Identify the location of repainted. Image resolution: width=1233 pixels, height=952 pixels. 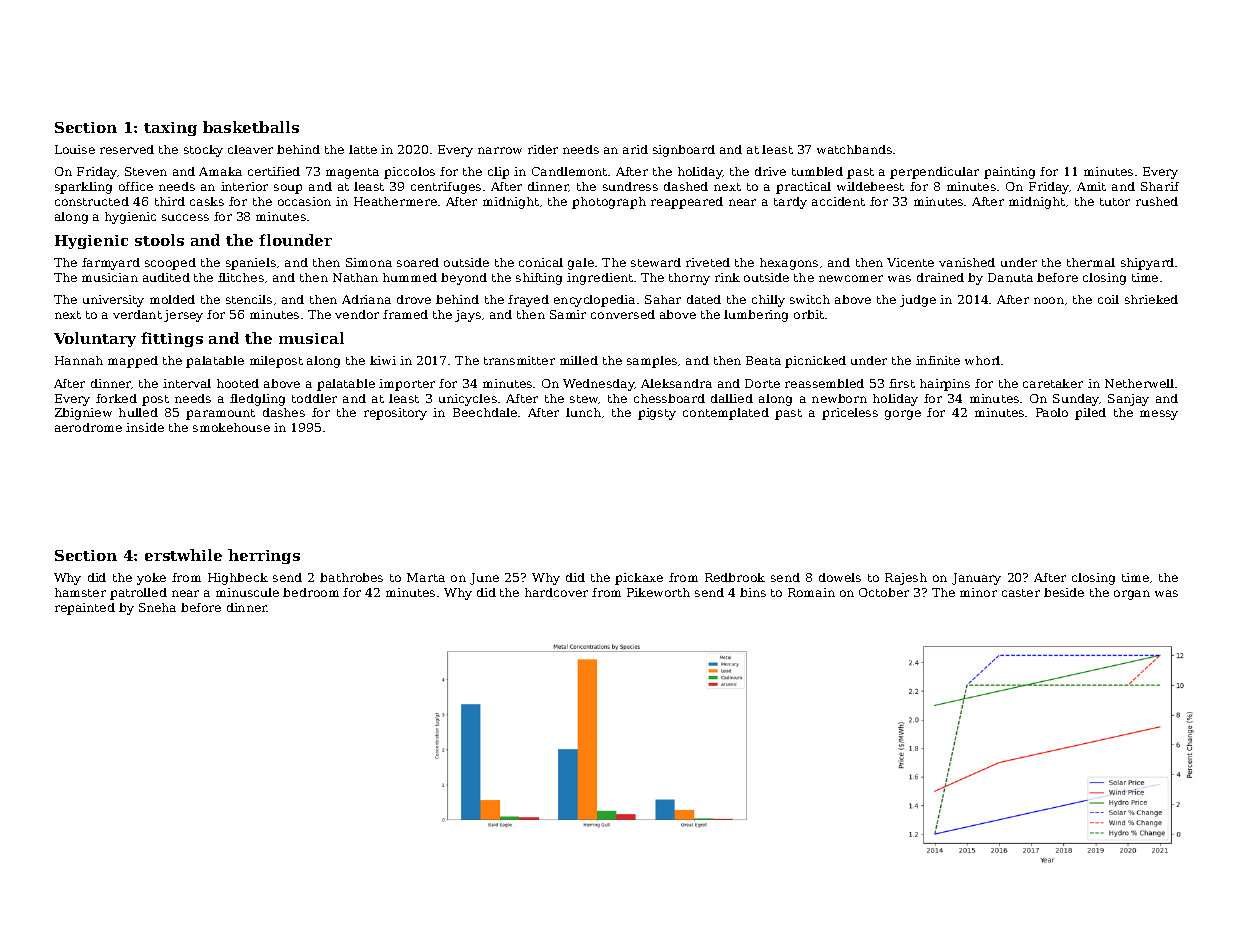
(85, 609).
